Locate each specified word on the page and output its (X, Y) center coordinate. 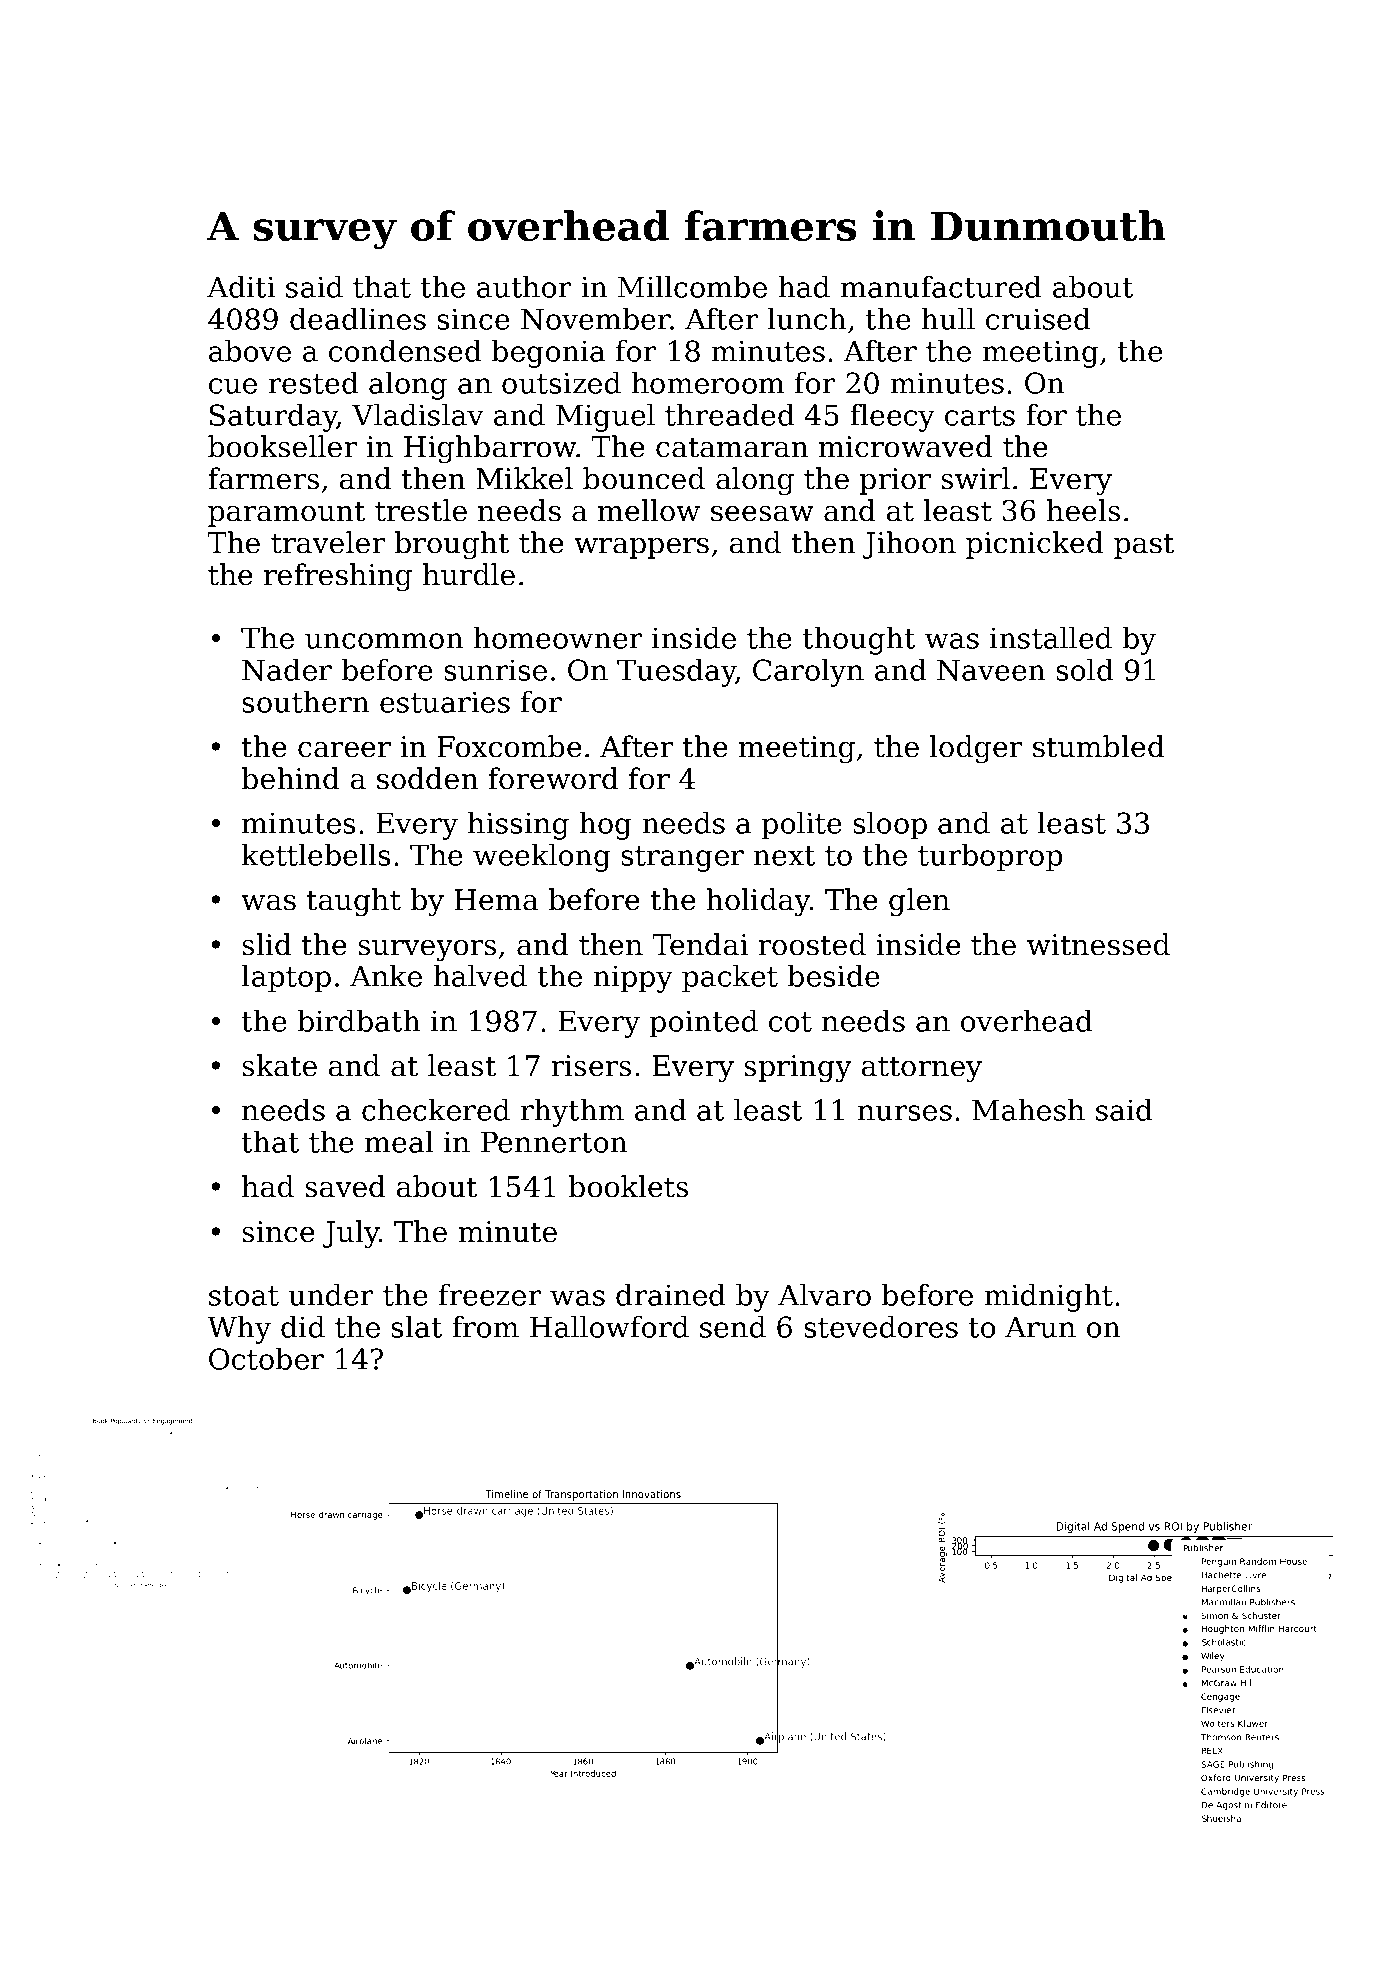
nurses (905, 1113)
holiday (758, 902)
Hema (496, 900)
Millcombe (692, 287)
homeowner (557, 638)
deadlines (358, 319)
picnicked (1035, 545)
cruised (1038, 319)
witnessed (1098, 944)
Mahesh (1028, 1110)
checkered (436, 1110)
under (331, 1295)
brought (452, 545)
